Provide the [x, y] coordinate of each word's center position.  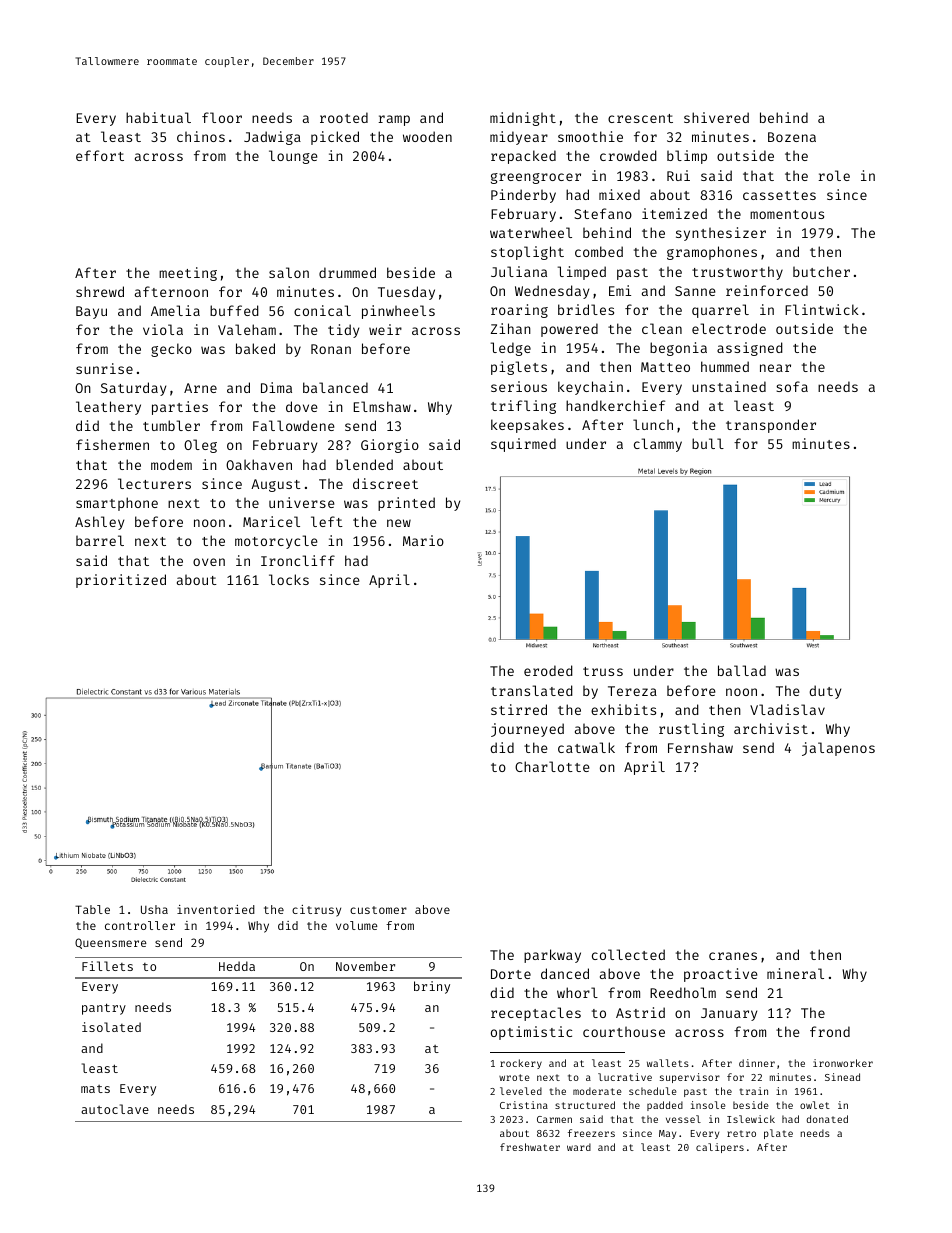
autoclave [115, 1109]
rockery [521, 1064]
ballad [742, 670]
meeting [188, 274]
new [399, 523]
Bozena [792, 137]
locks [289, 579]
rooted [344, 117]
